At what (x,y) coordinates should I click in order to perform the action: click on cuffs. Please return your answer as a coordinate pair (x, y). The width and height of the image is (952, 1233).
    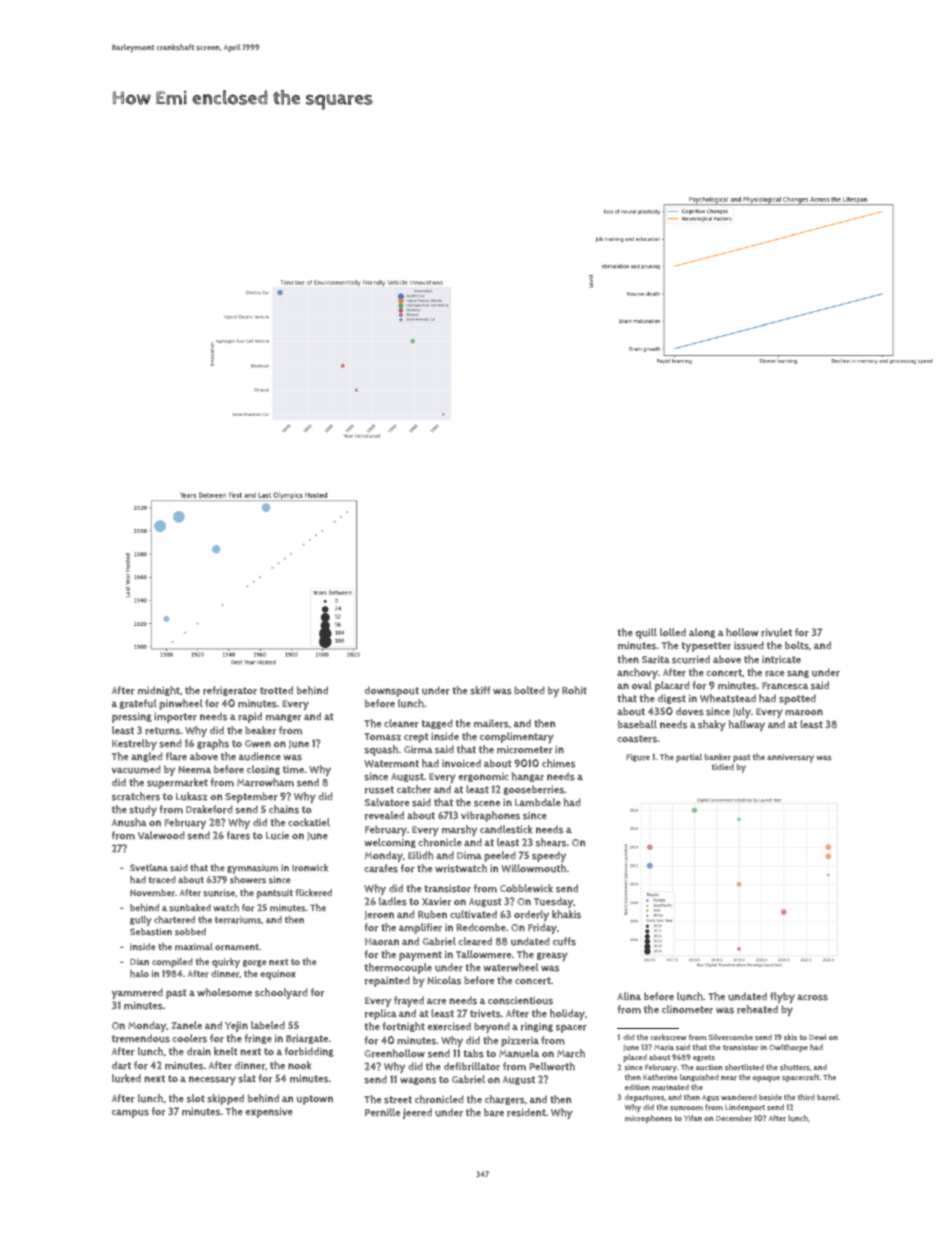
    Looking at the image, I should click on (564, 941).
